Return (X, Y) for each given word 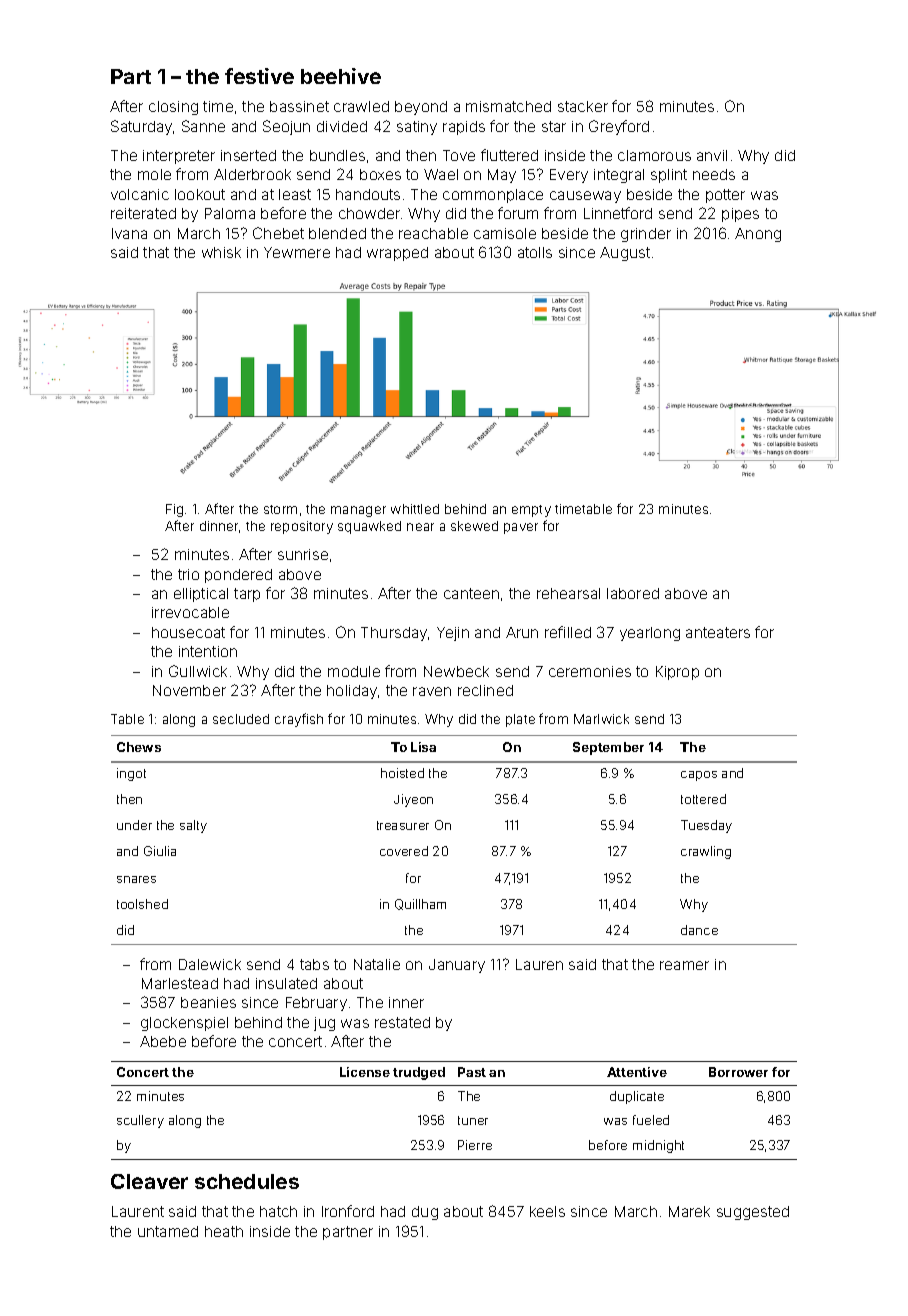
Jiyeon (413, 800)
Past (472, 1072)
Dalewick (210, 964)
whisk (221, 252)
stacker (583, 106)
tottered (703, 799)
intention (208, 651)
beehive (341, 76)
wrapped (397, 254)
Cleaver (149, 1181)
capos (699, 776)
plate (520, 720)
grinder (646, 235)
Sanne (203, 126)
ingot (131, 774)
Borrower (738, 1072)
